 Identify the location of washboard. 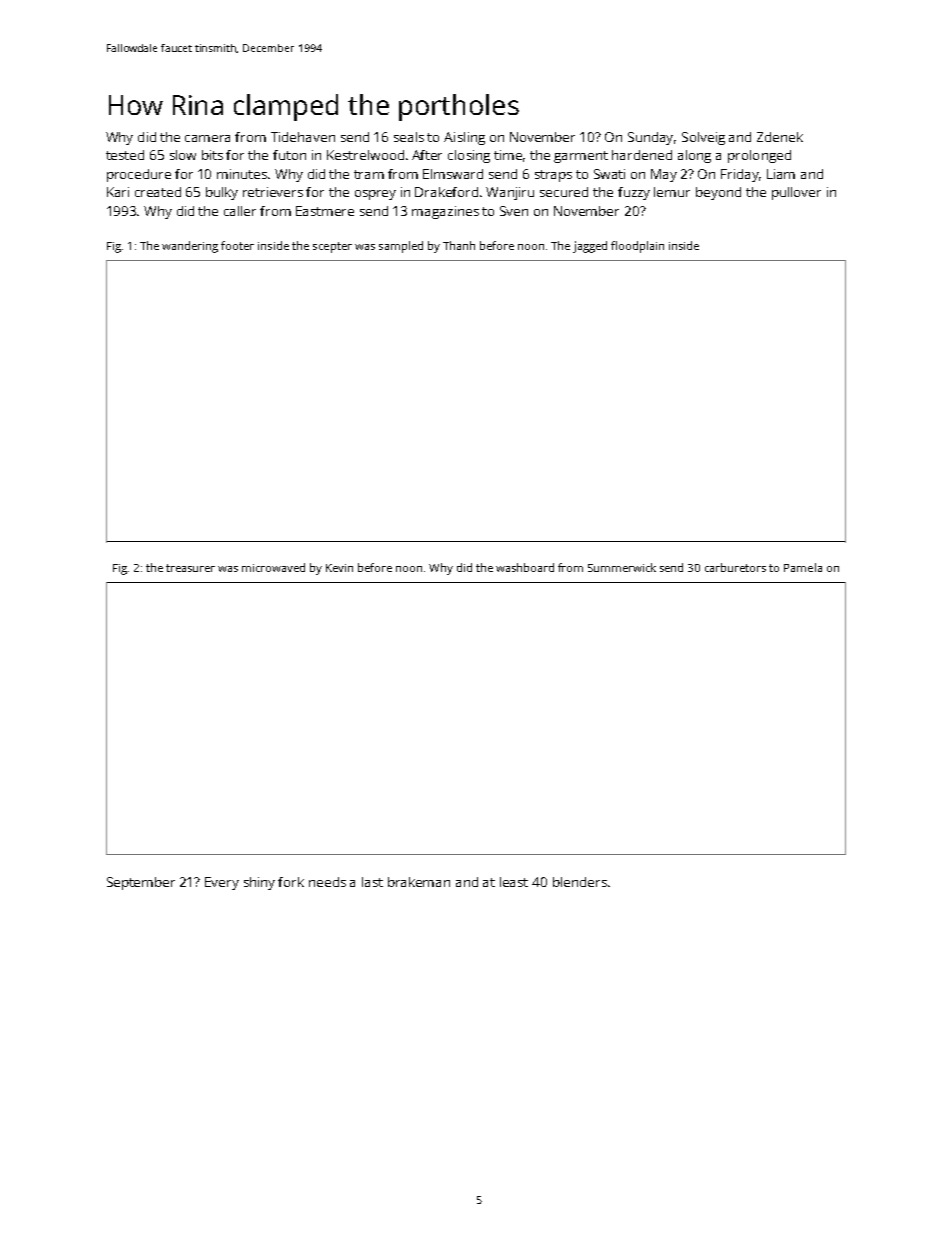
(525, 567).
